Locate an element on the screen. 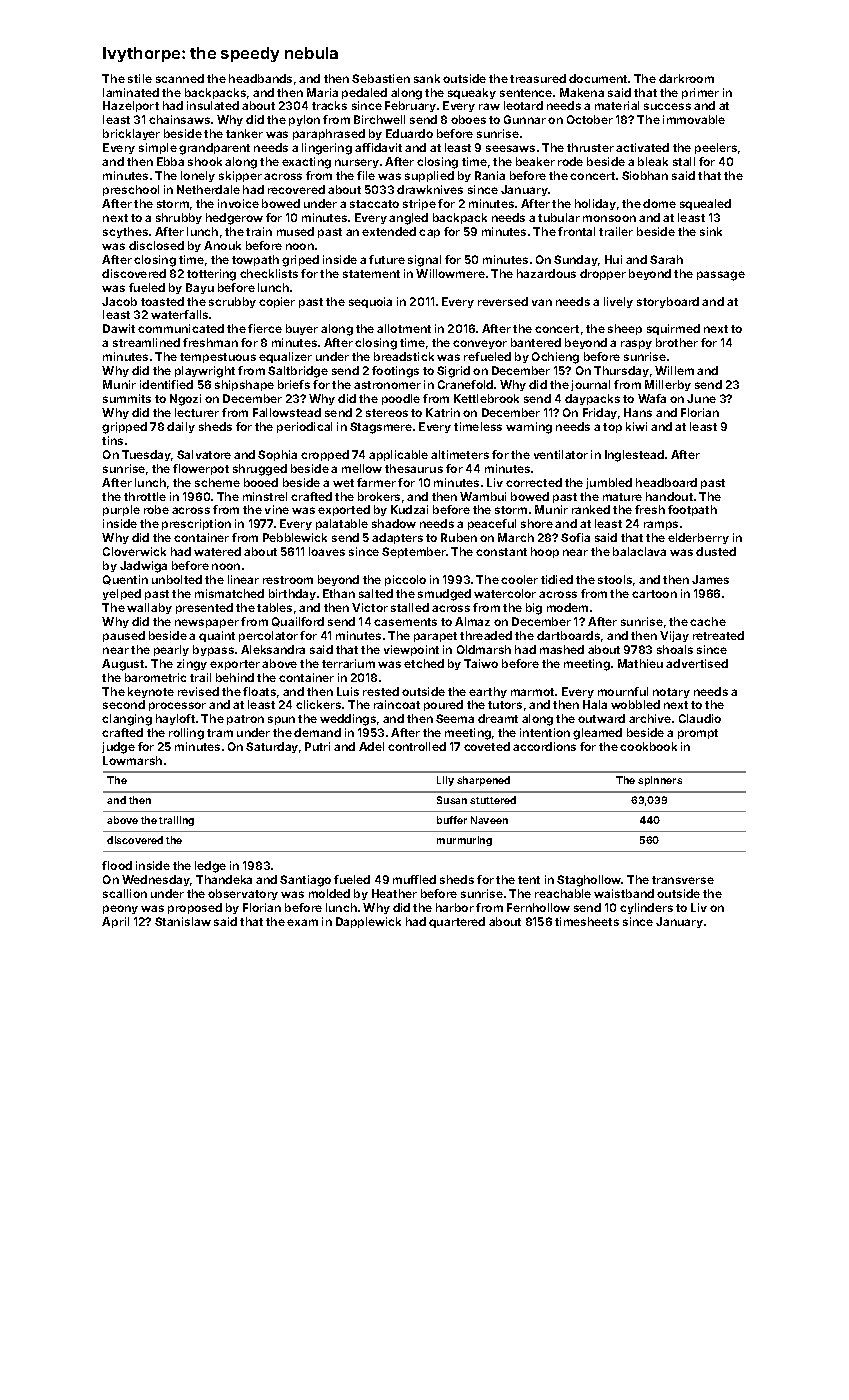  watercolor is located at coordinates (505, 593).
